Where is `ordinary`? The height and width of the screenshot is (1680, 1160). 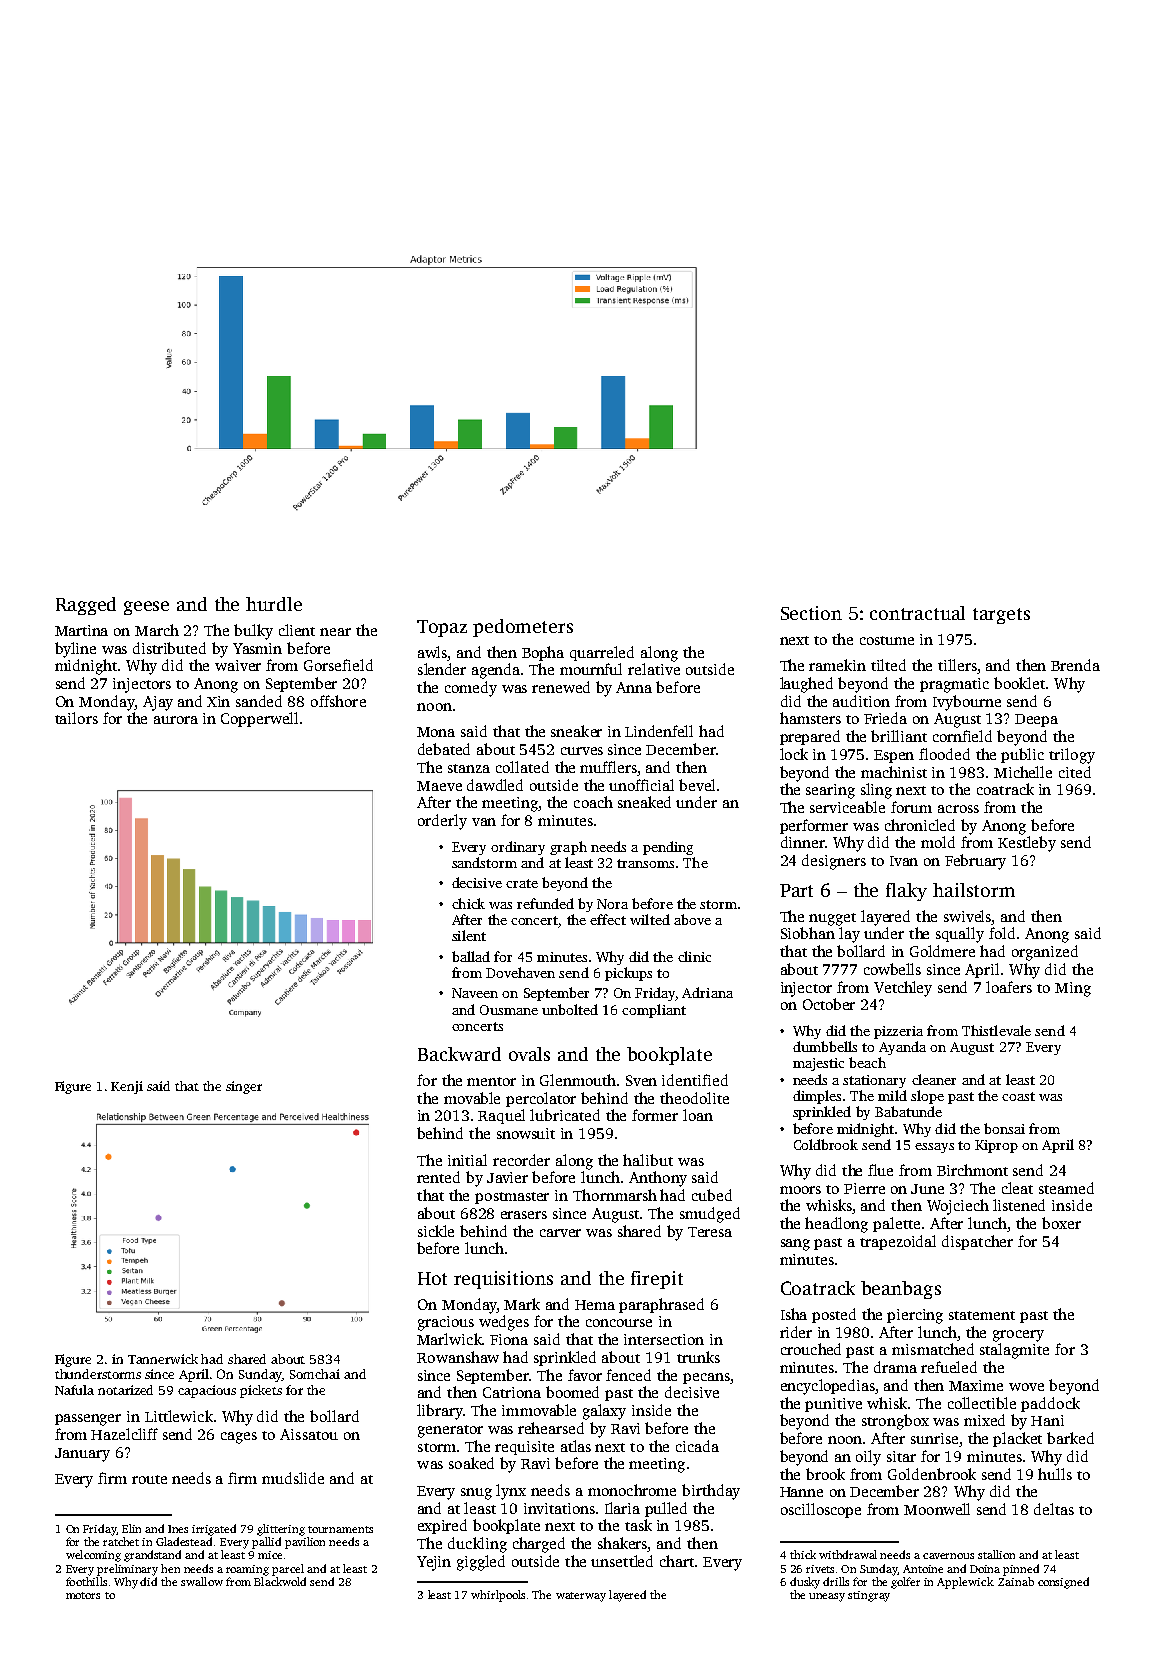
ordinary is located at coordinates (518, 848).
